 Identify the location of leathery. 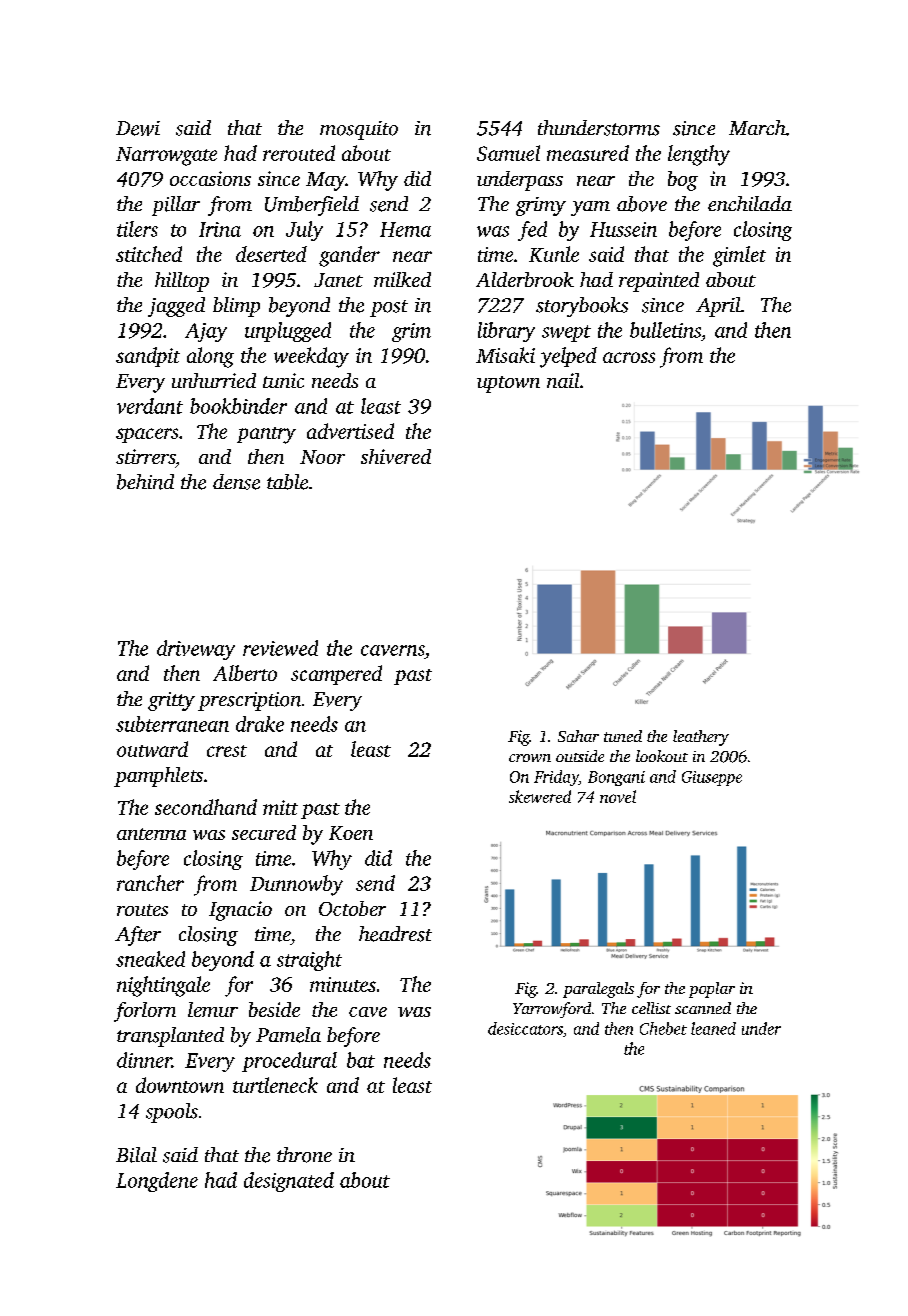
(701, 738).
